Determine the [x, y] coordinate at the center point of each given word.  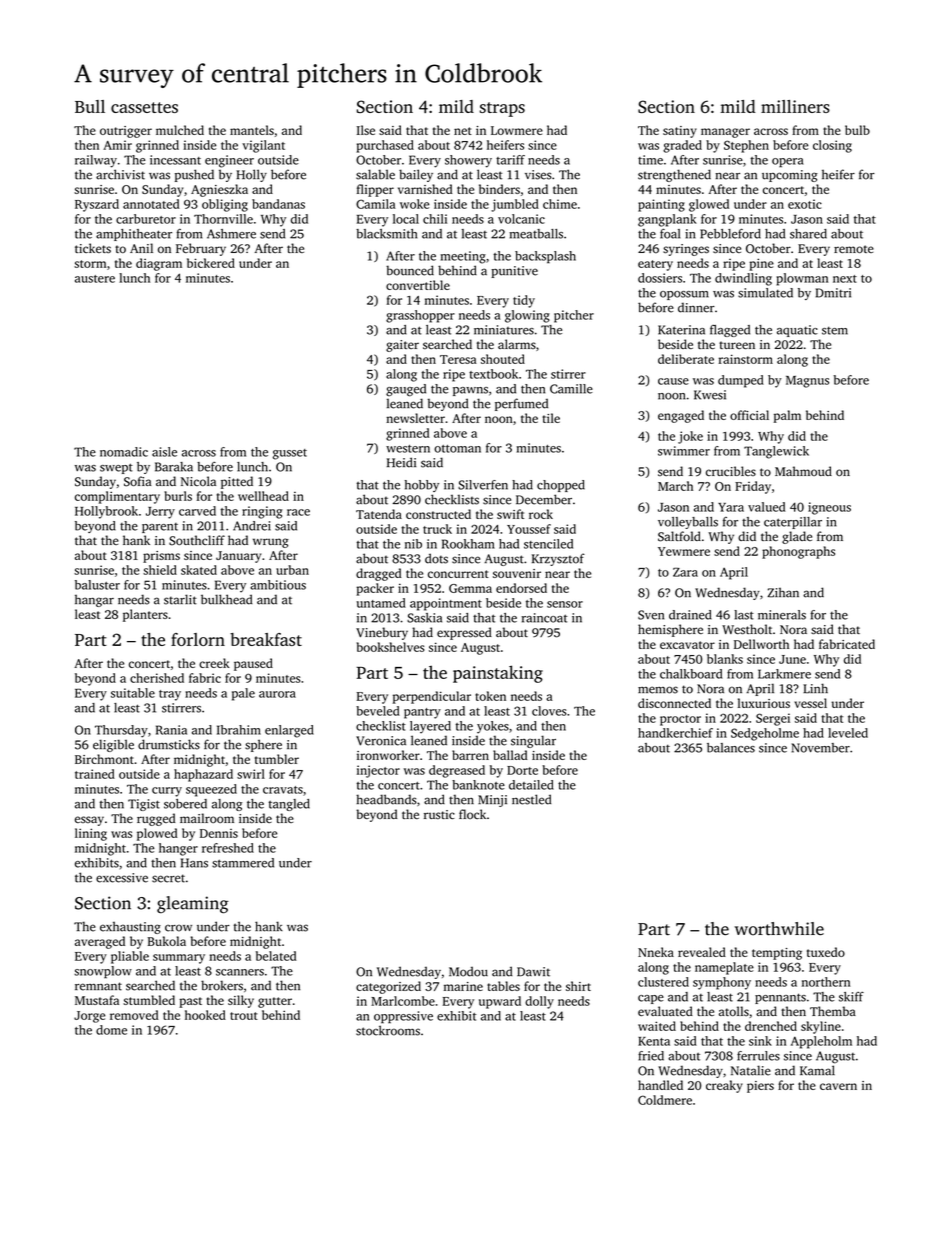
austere [95, 279]
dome [111, 1030]
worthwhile [779, 929]
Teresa [458, 359]
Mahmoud [803, 471]
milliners [795, 106]
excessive [122, 878]
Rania [171, 730]
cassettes [144, 107]
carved [197, 511]
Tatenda [379, 514]
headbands [386, 799]
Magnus [807, 382]
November [820, 748]
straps [502, 109]
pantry [422, 713]
